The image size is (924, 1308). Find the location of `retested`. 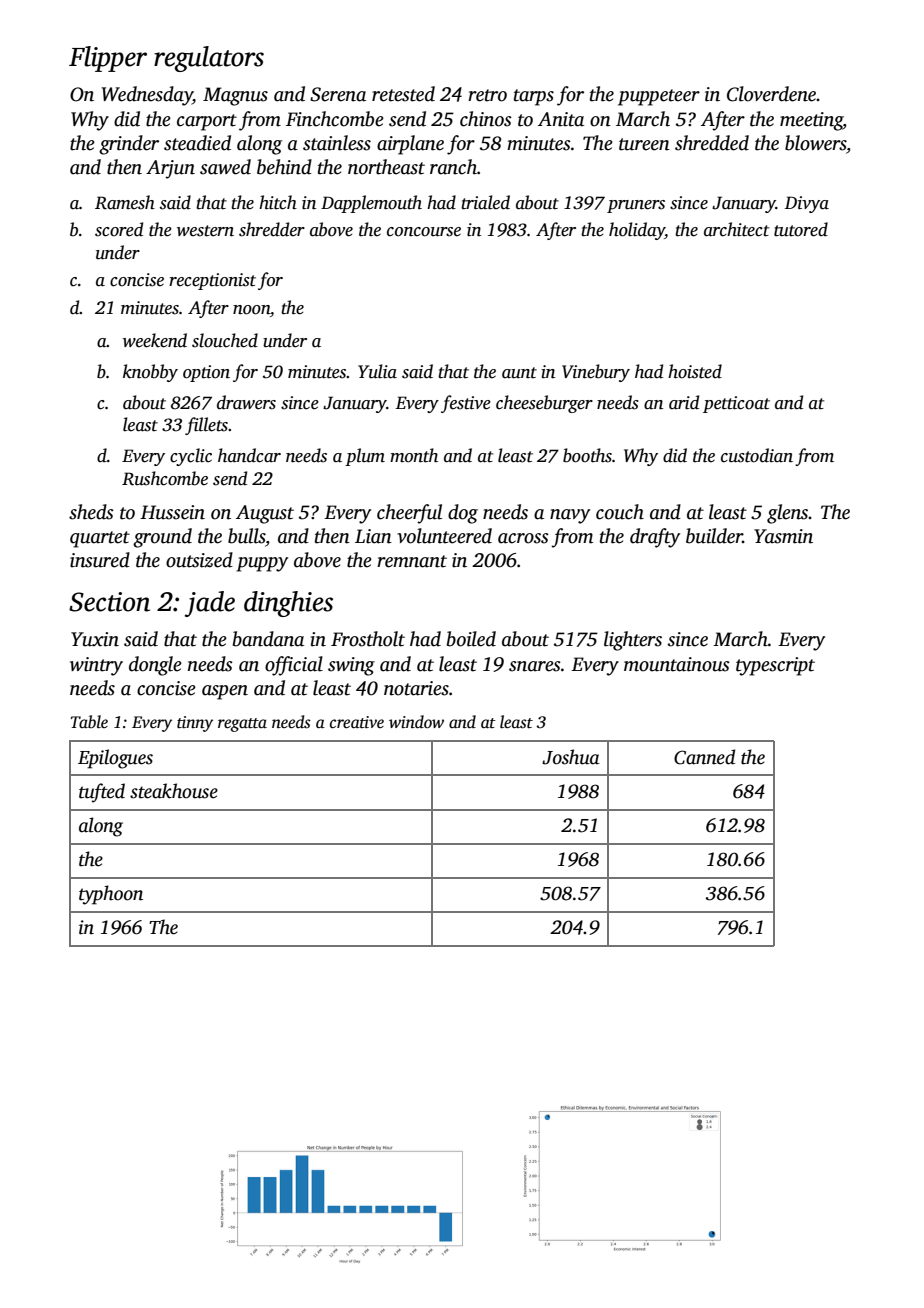

retested is located at coordinates (403, 94).
